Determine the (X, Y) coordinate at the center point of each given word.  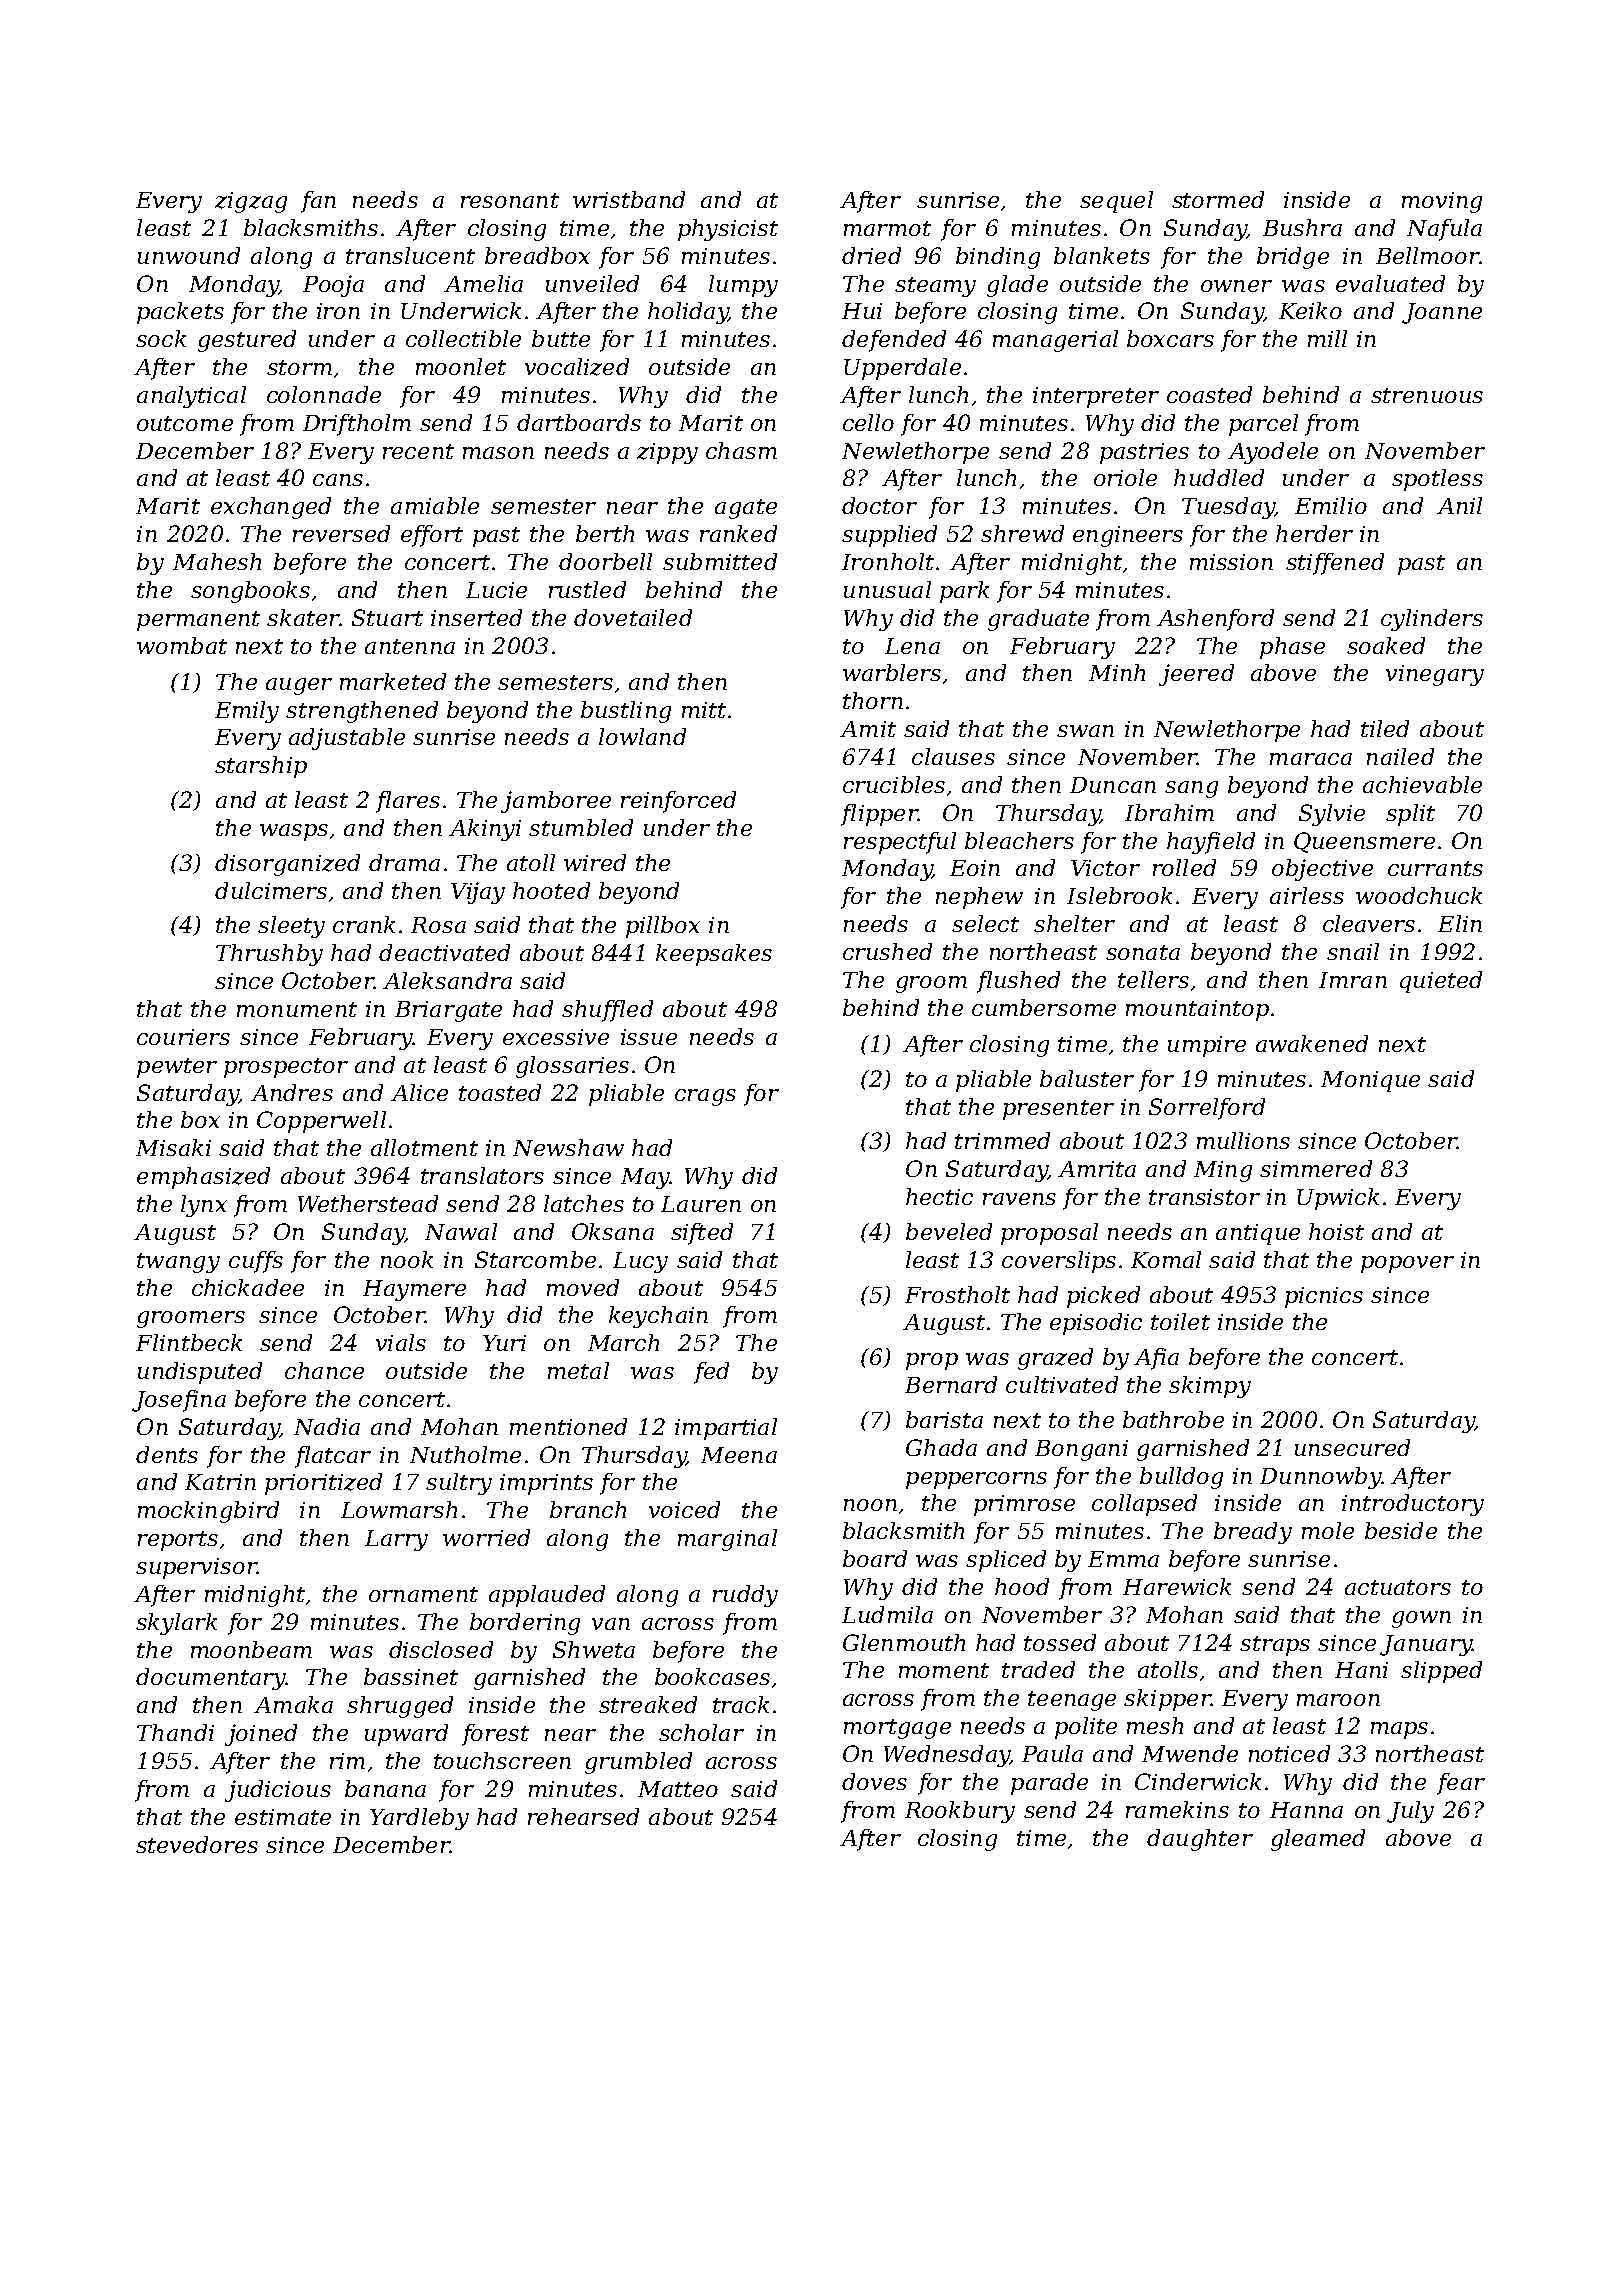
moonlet (461, 366)
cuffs (256, 1262)
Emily (247, 712)
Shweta (594, 1649)
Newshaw (568, 1147)
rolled (1184, 867)
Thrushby (269, 955)
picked (1103, 1297)
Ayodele (1273, 453)
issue (649, 1037)
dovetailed (633, 617)
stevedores (197, 1844)
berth (605, 533)
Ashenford (1215, 620)
